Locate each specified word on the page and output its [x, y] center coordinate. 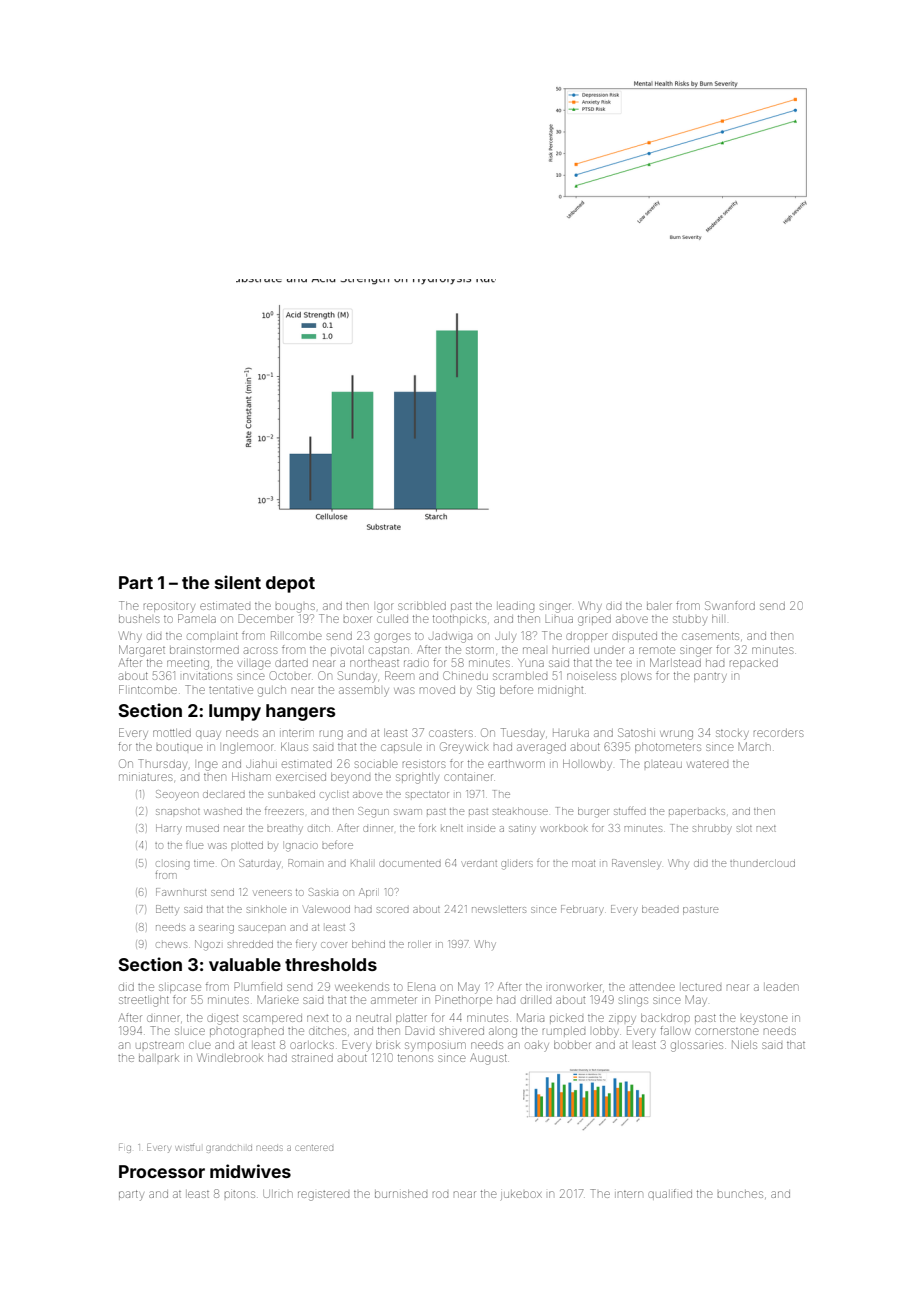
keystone [764, 1019]
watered [707, 764]
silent [238, 582]
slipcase [180, 988]
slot [744, 828]
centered [314, 1148]
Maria [530, 1017]
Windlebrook [229, 1057]
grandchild [229, 1149]
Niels [744, 1044]
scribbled [422, 606]
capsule [401, 747]
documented [410, 863]
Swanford [730, 605]
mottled [172, 733]
